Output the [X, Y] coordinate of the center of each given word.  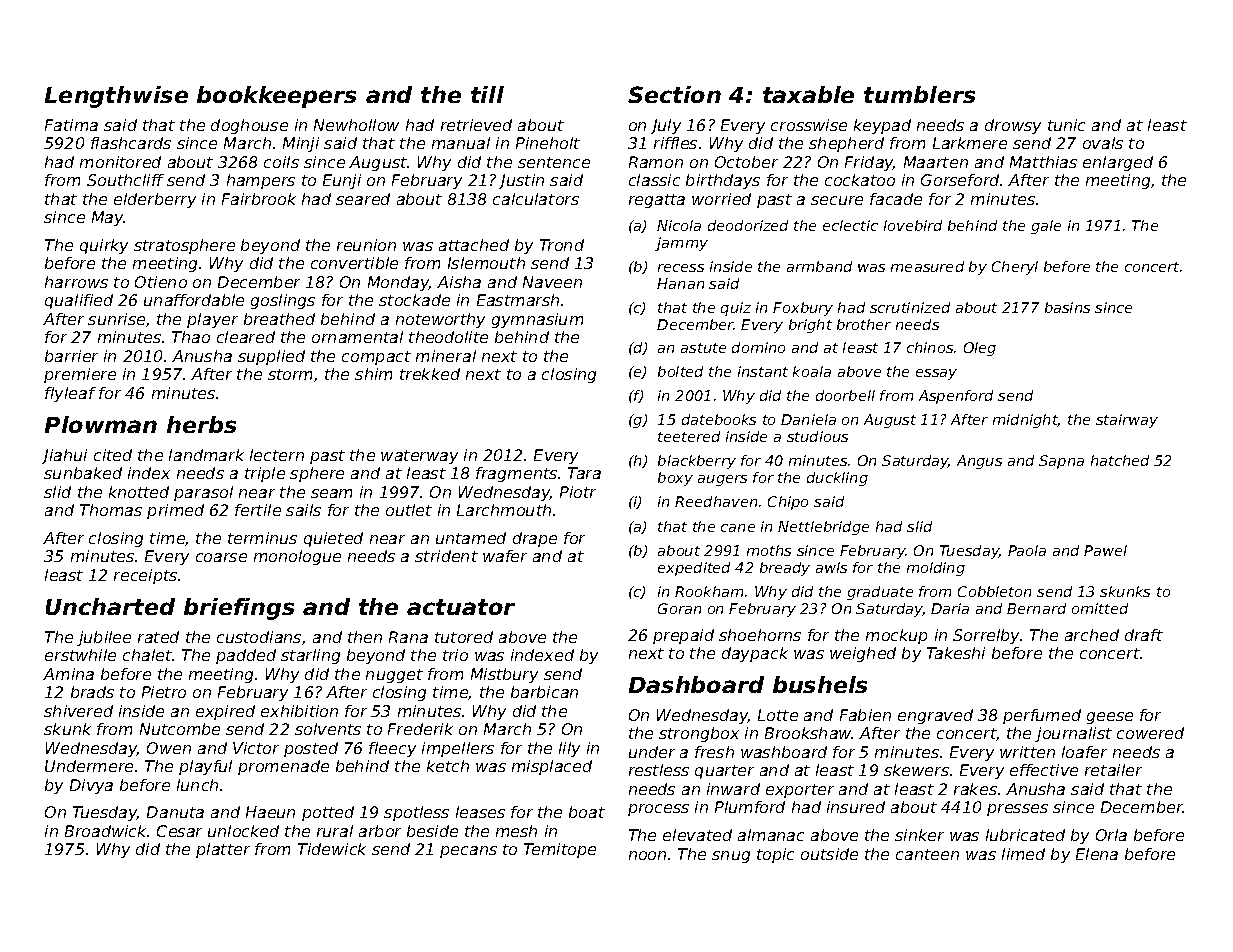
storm [290, 374]
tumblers [919, 94]
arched [1092, 635]
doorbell [845, 395]
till [487, 94]
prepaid [683, 636]
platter [223, 850]
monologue [297, 557]
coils [281, 162]
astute [703, 348]
